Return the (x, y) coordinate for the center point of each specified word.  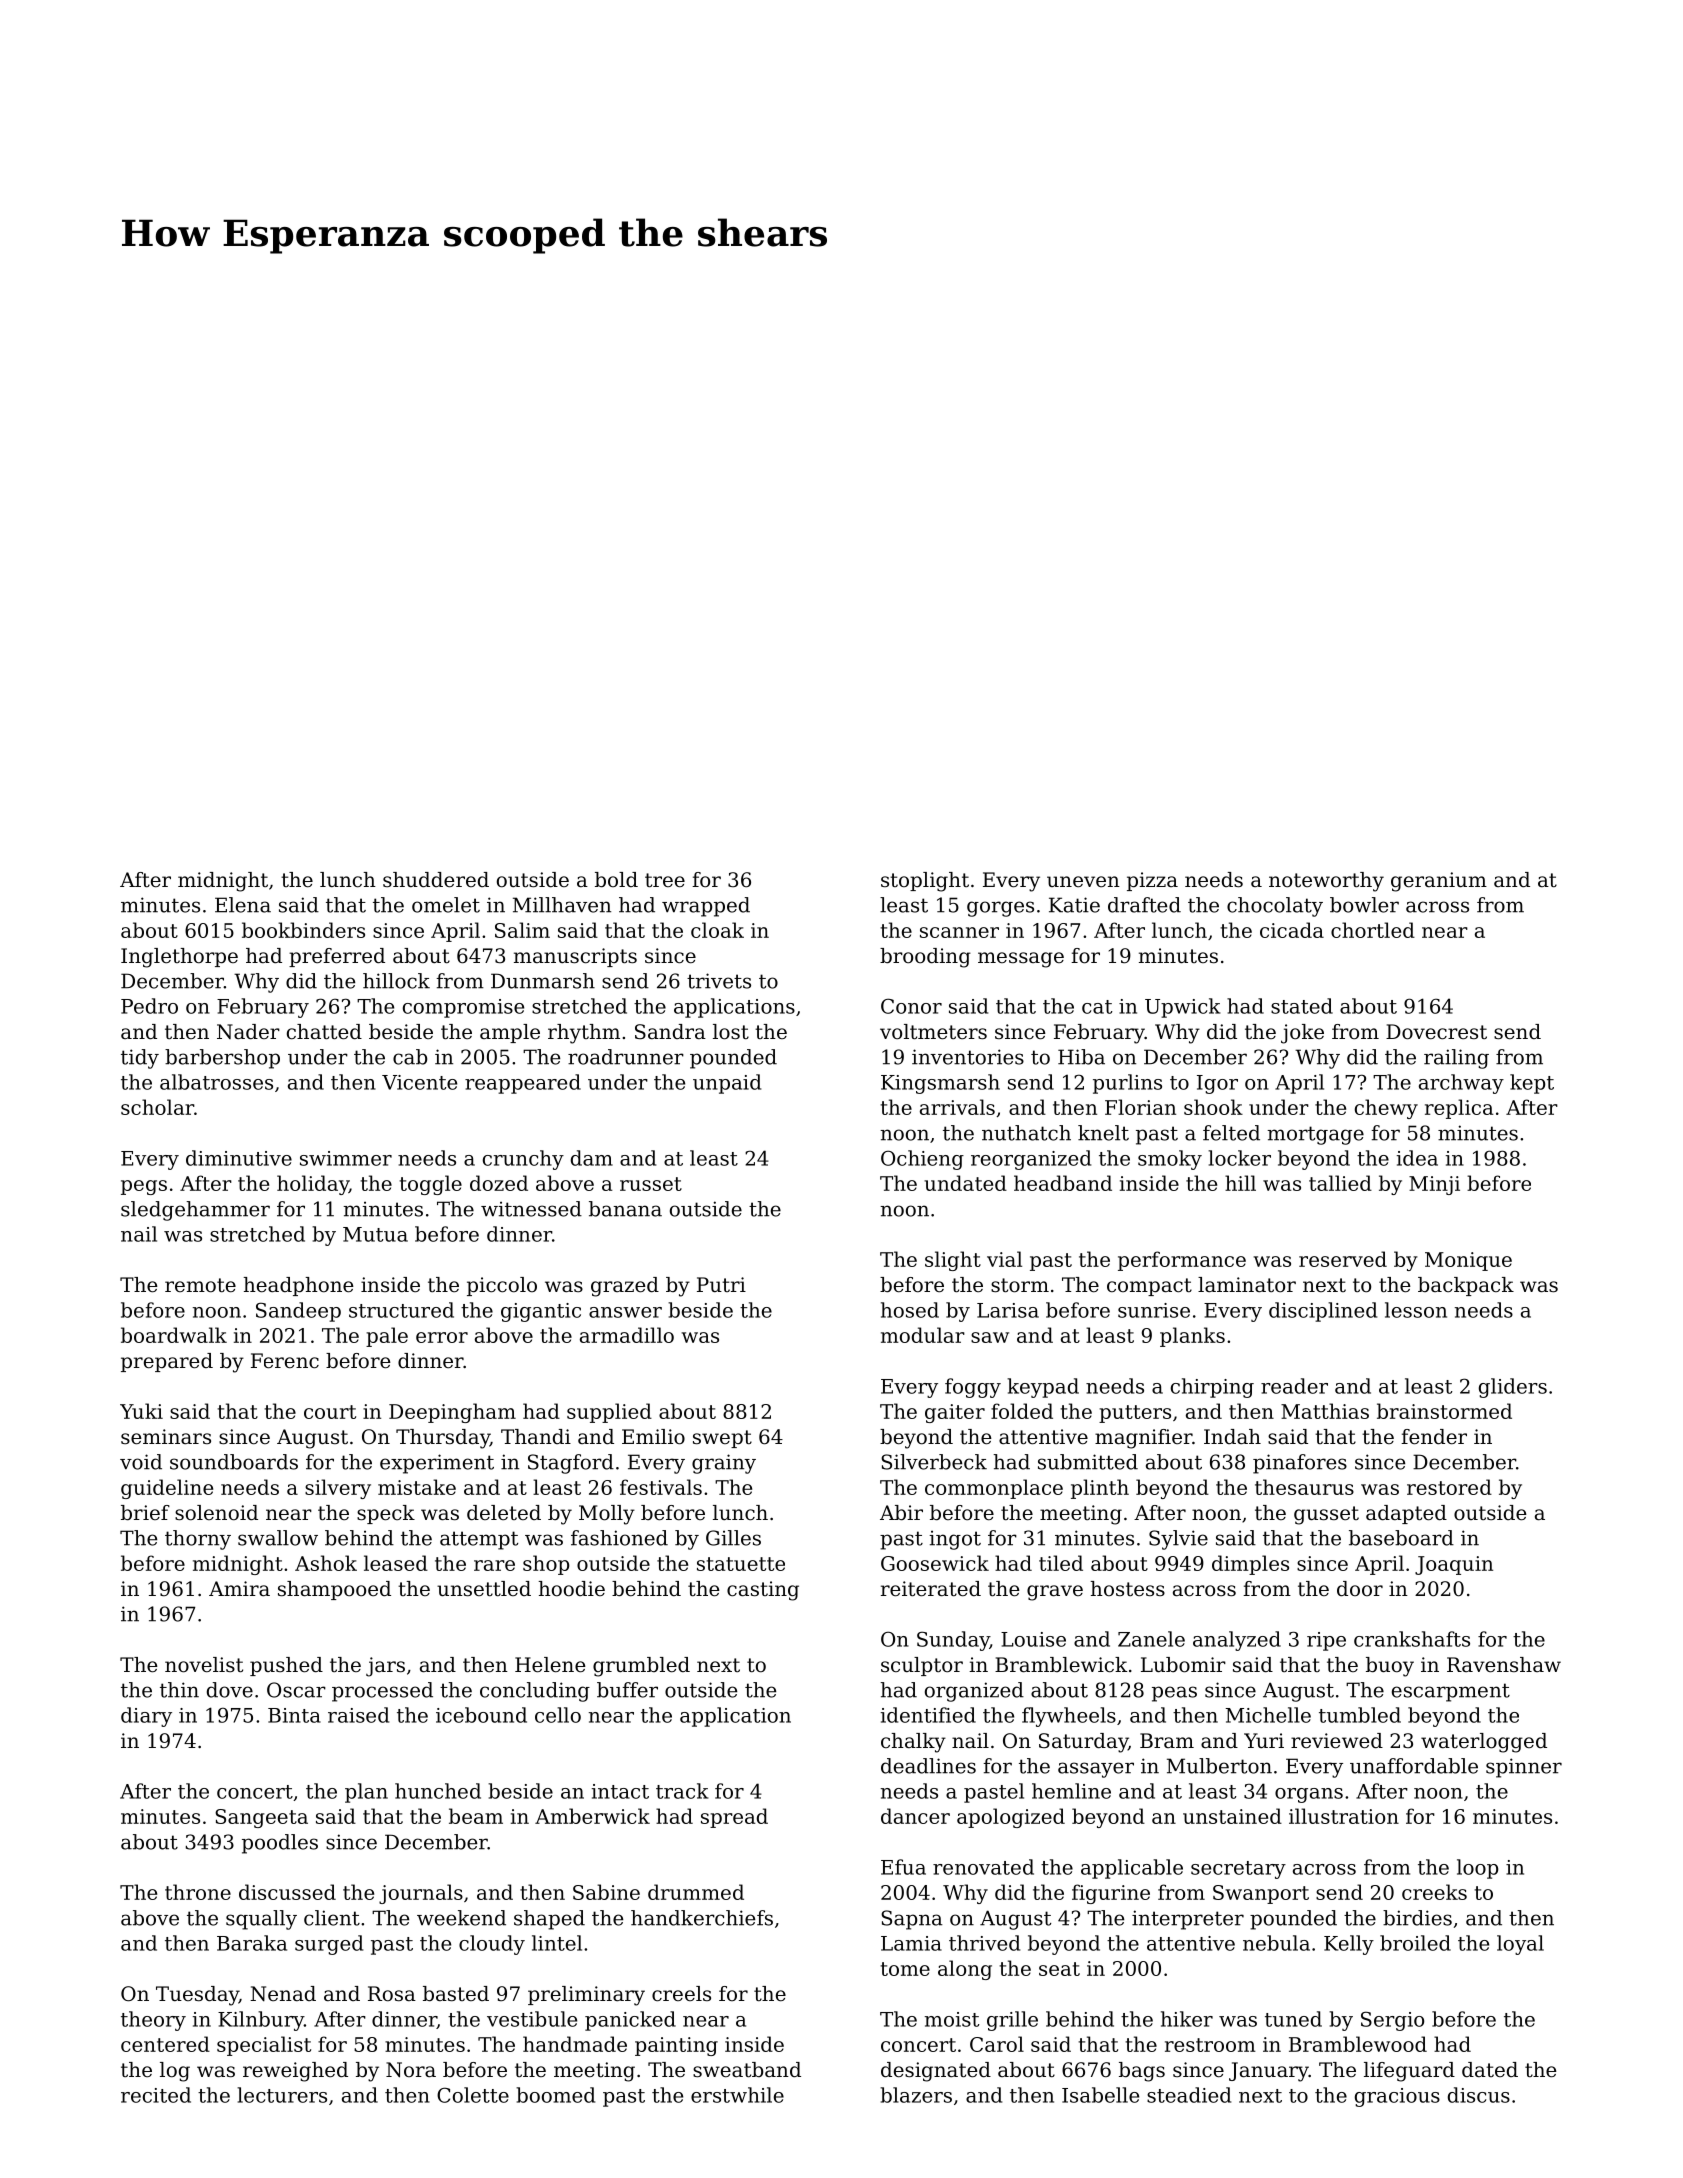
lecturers (282, 2095)
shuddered (436, 880)
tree (665, 880)
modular (923, 1335)
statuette (741, 1564)
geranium (1439, 882)
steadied (1189, 2095)
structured (401, 1310)
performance (1182, 1261)
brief (145, 1513)
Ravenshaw (1504, 1665)
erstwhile (737, 2095)
